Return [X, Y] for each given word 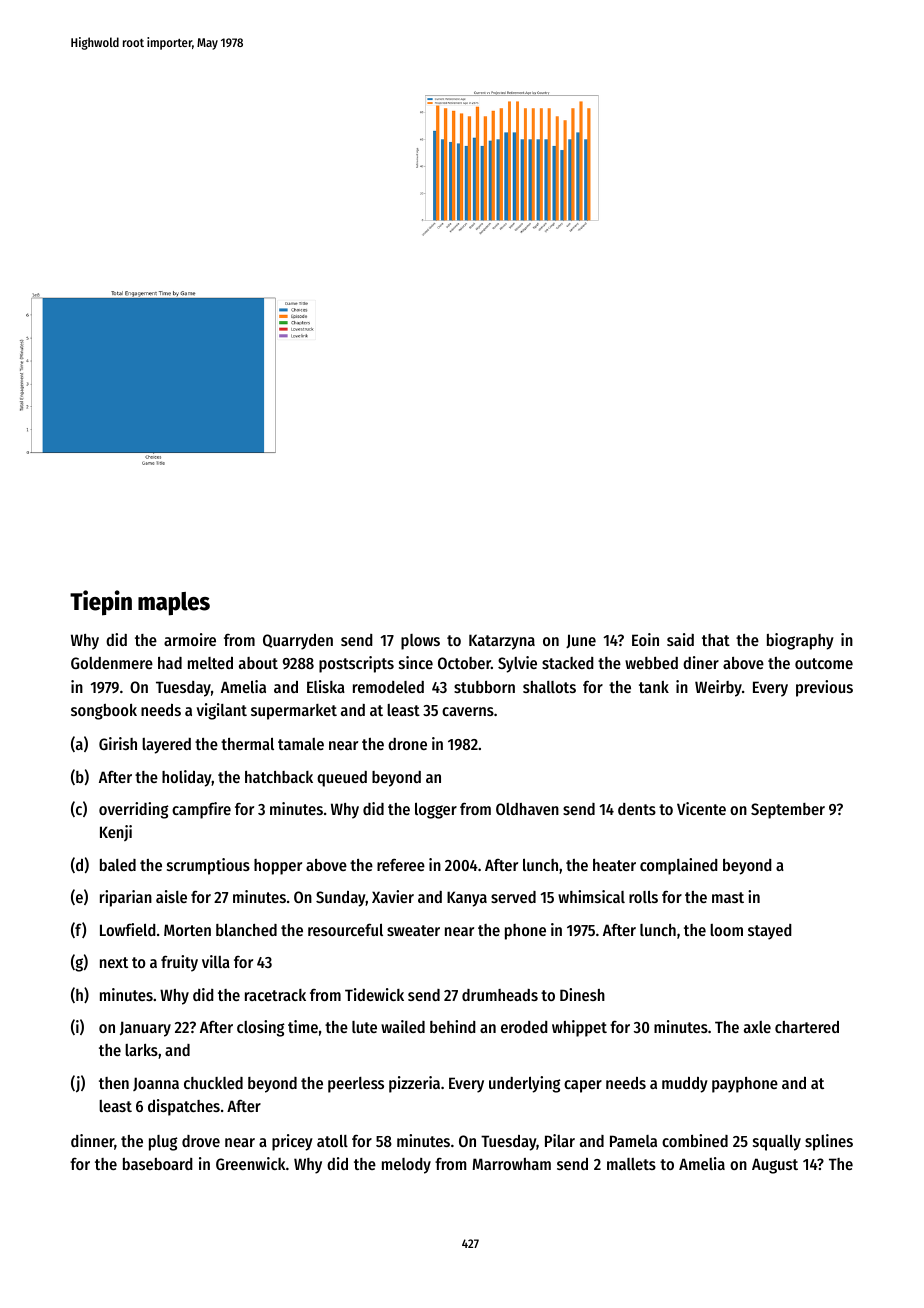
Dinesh [582, 994]
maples [174, 604]
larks [141, 1050]
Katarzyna [502, 642]
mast [728, 897]
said [680, 639]
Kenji [116, 833]
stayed [770, 932]
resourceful [345, 929]
